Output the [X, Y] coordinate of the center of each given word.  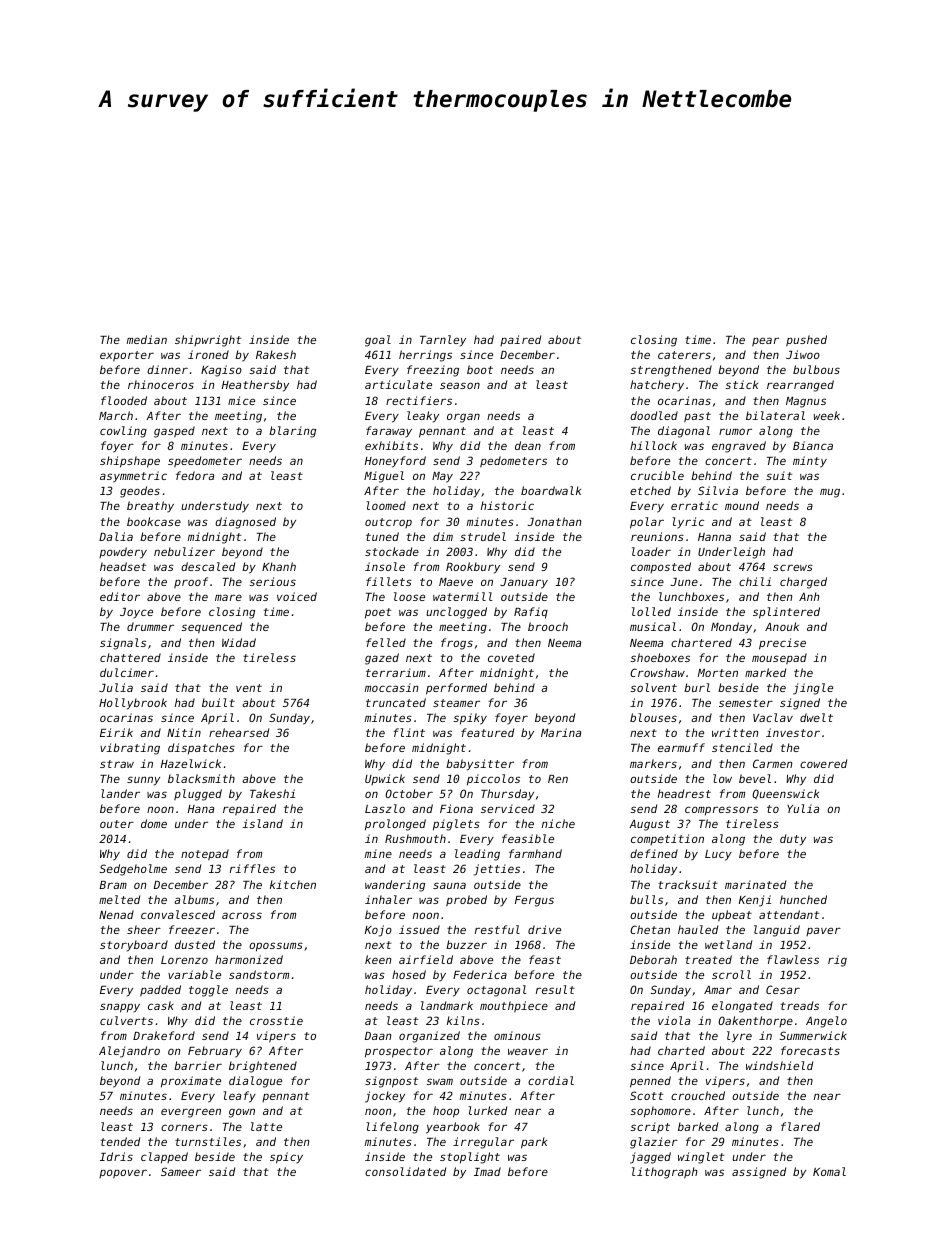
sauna [449, 885]
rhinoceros [161, 384]
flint [409, 732]
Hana [201, 809]
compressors [721, 811]
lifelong [392, 1128]
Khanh [279, 566]
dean [528, 445]
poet [378, 613]
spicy [286, 1158]
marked [765, 672]
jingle [813, 689]
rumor [735, 431]
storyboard [134, 946]
